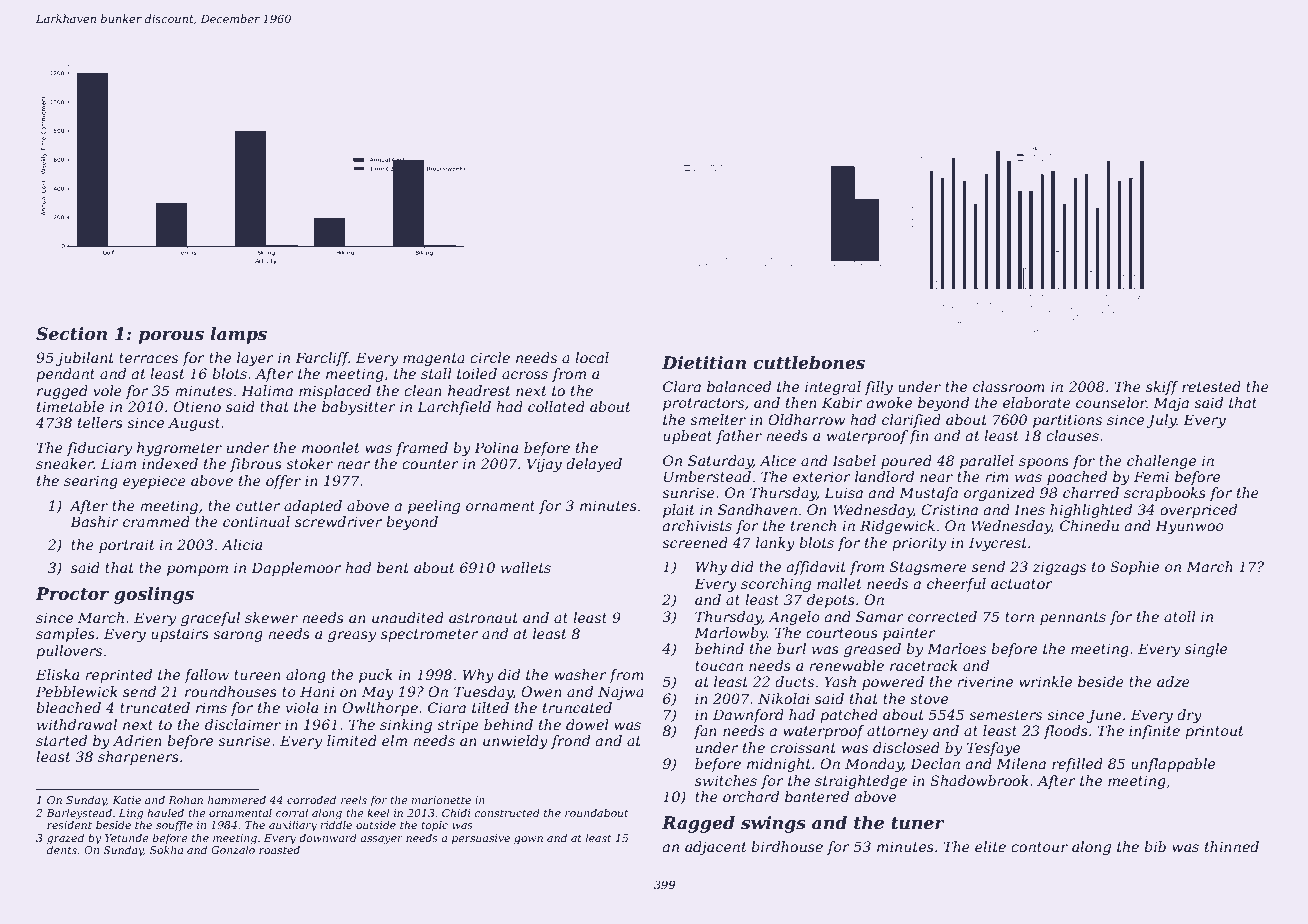 Image resolution: width=1308 pixels, height=924 pixels. Describe the element at coordinates (794, 618) in the document. I see `Angelo` at that location.
